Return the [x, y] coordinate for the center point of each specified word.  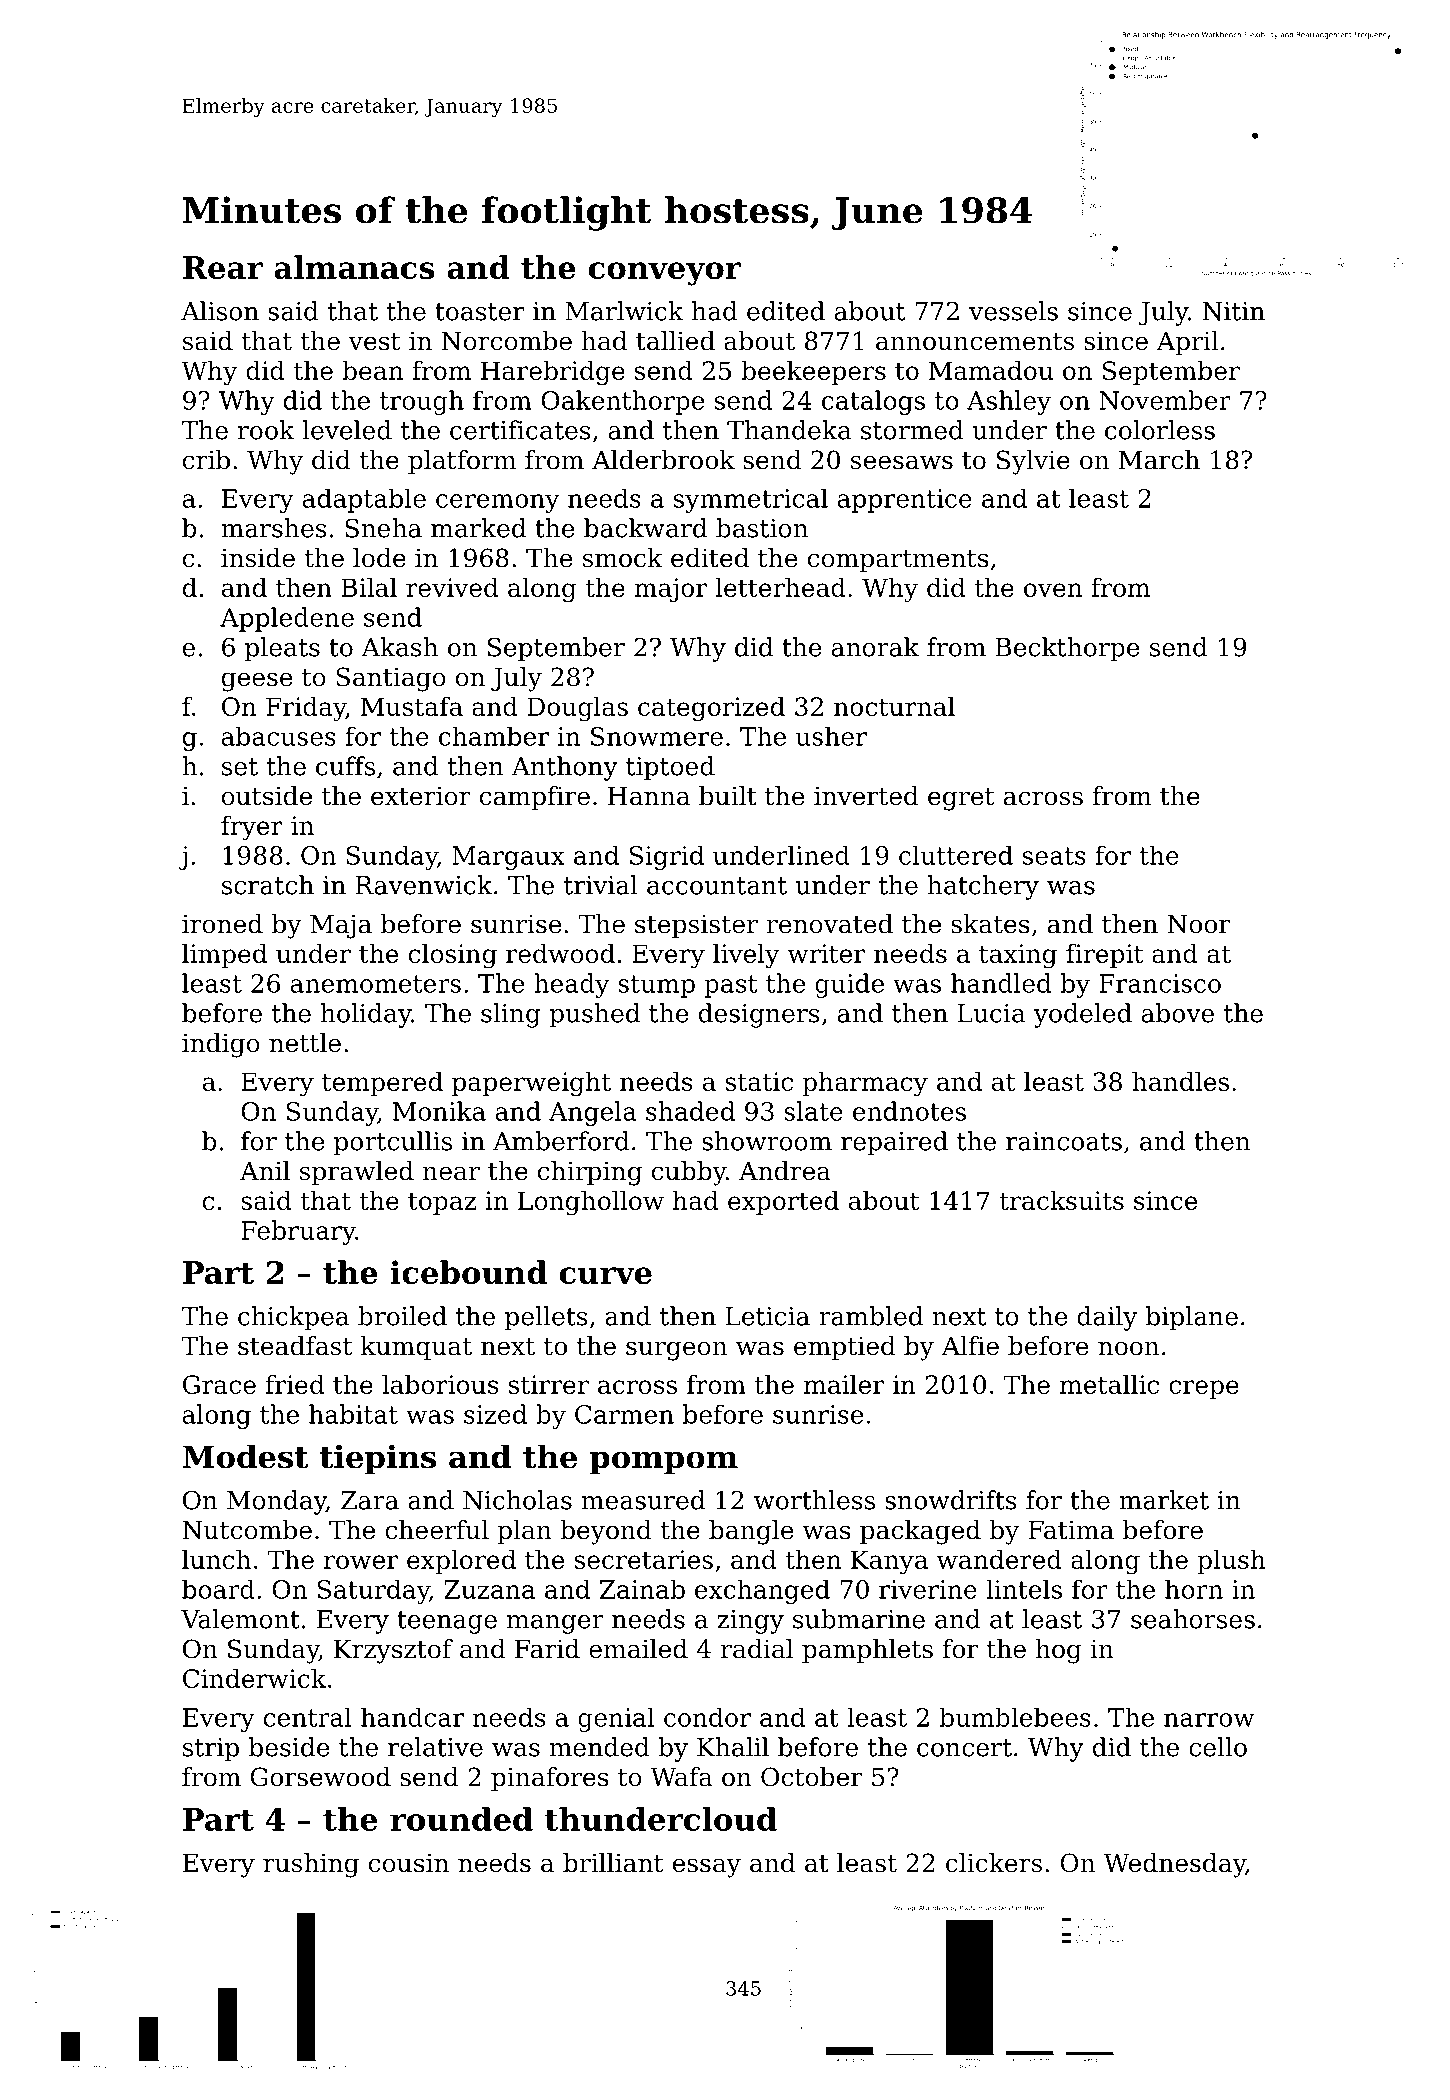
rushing [311, 1865]
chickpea [293, 1318]
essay [707, 1868]
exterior [421, 796]
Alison [220, 311]
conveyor [665, 274]
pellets [546, 1318]
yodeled [1083, 1015]
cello [1218, 1747]
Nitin [1233, 311]
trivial [601, 885]
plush [1231, 1562]
